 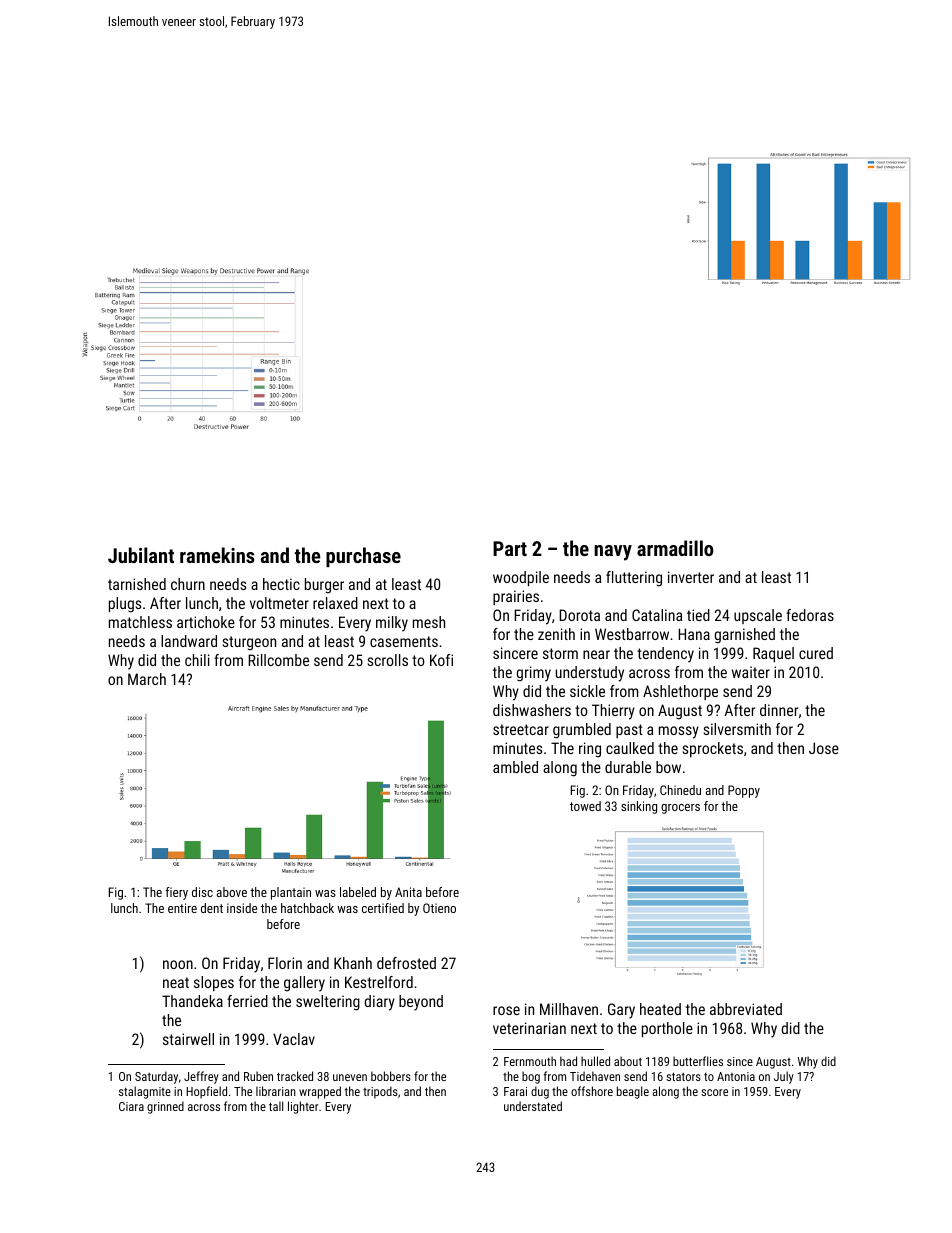 I want to click on above, so click(x=232, y=892).
